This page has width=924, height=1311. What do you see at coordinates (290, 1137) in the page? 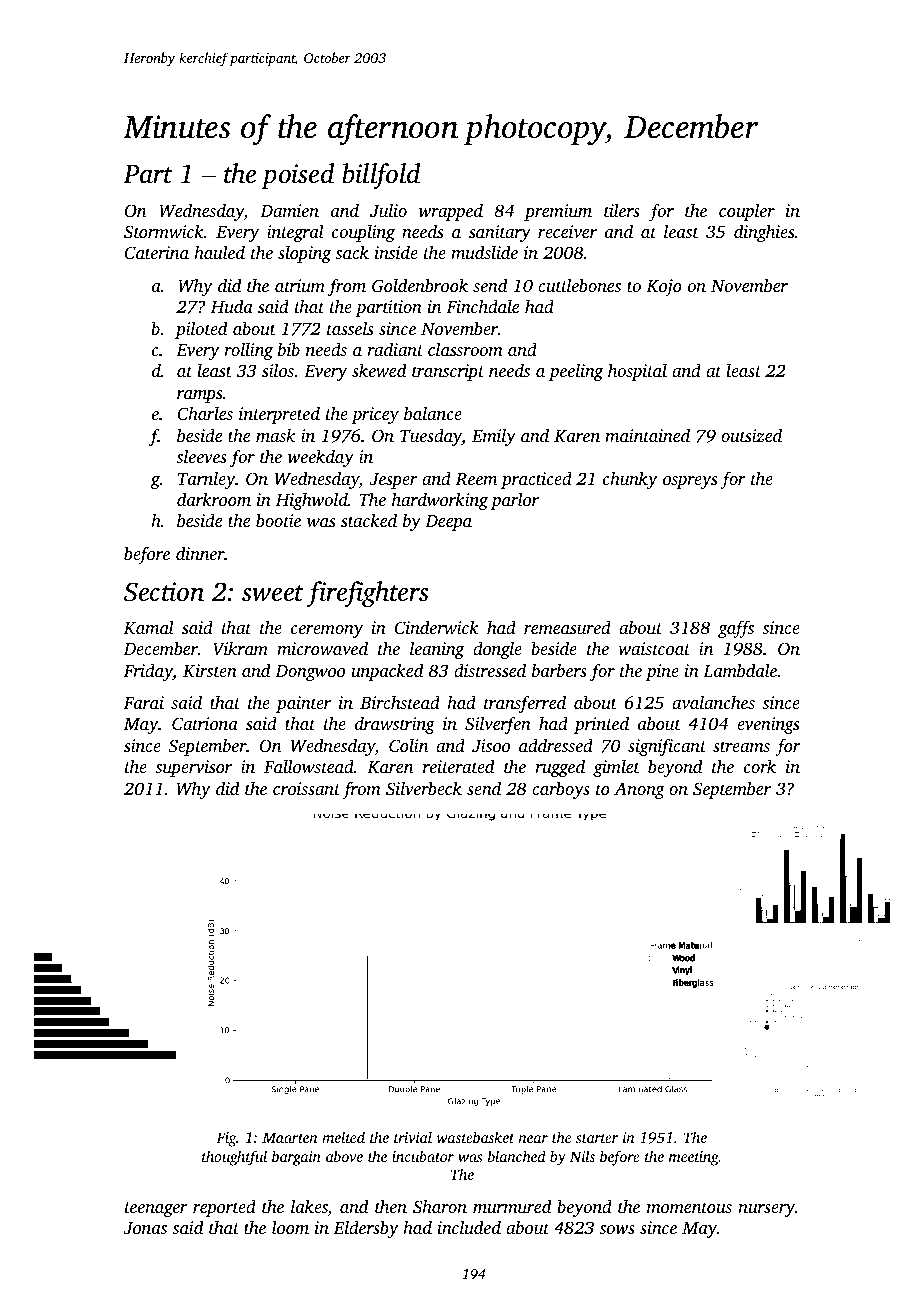
I see `Maarten` at bounding box center [290, 1137].
